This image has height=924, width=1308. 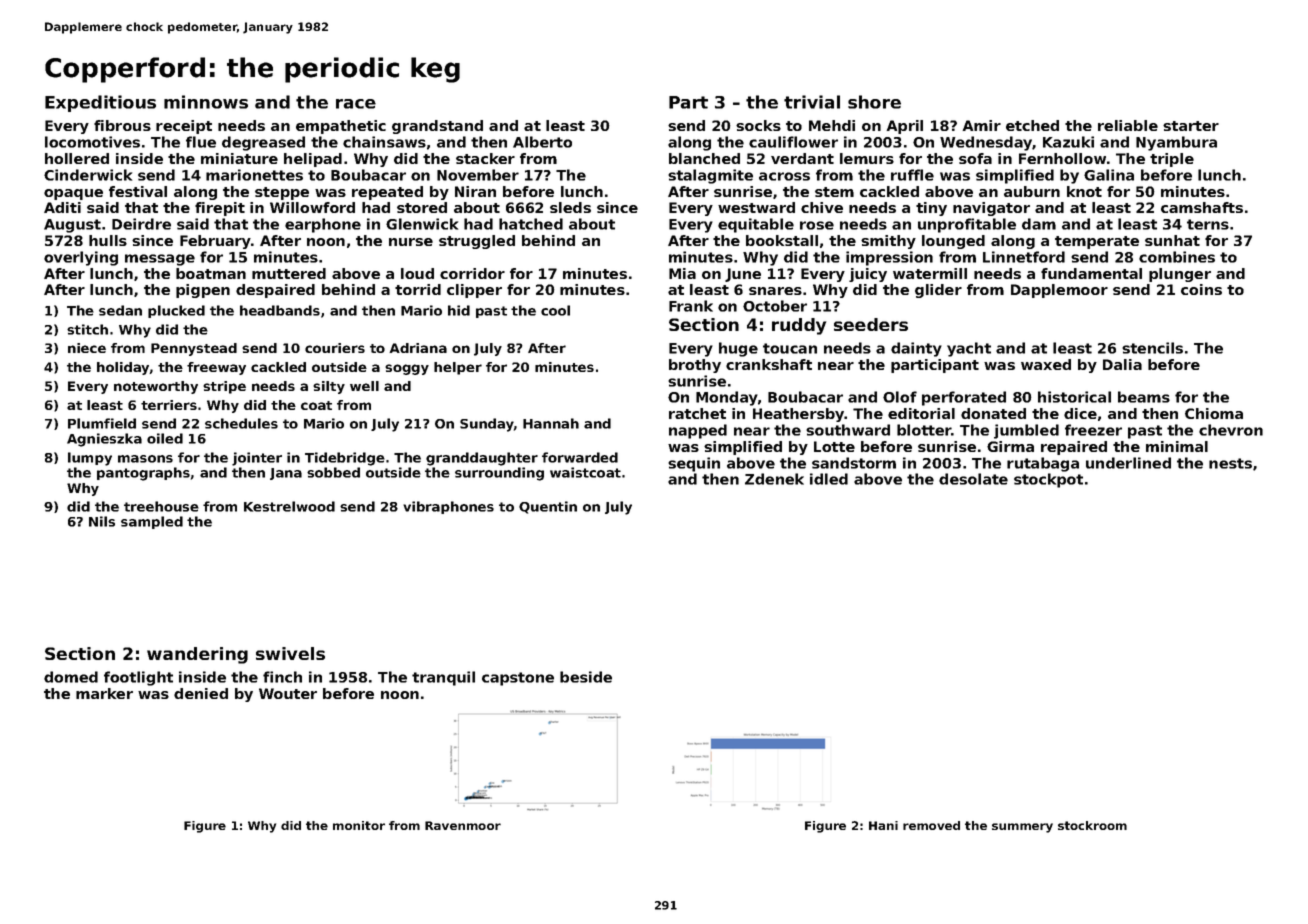 I want to click on beside, so click(x=586, y=677).
